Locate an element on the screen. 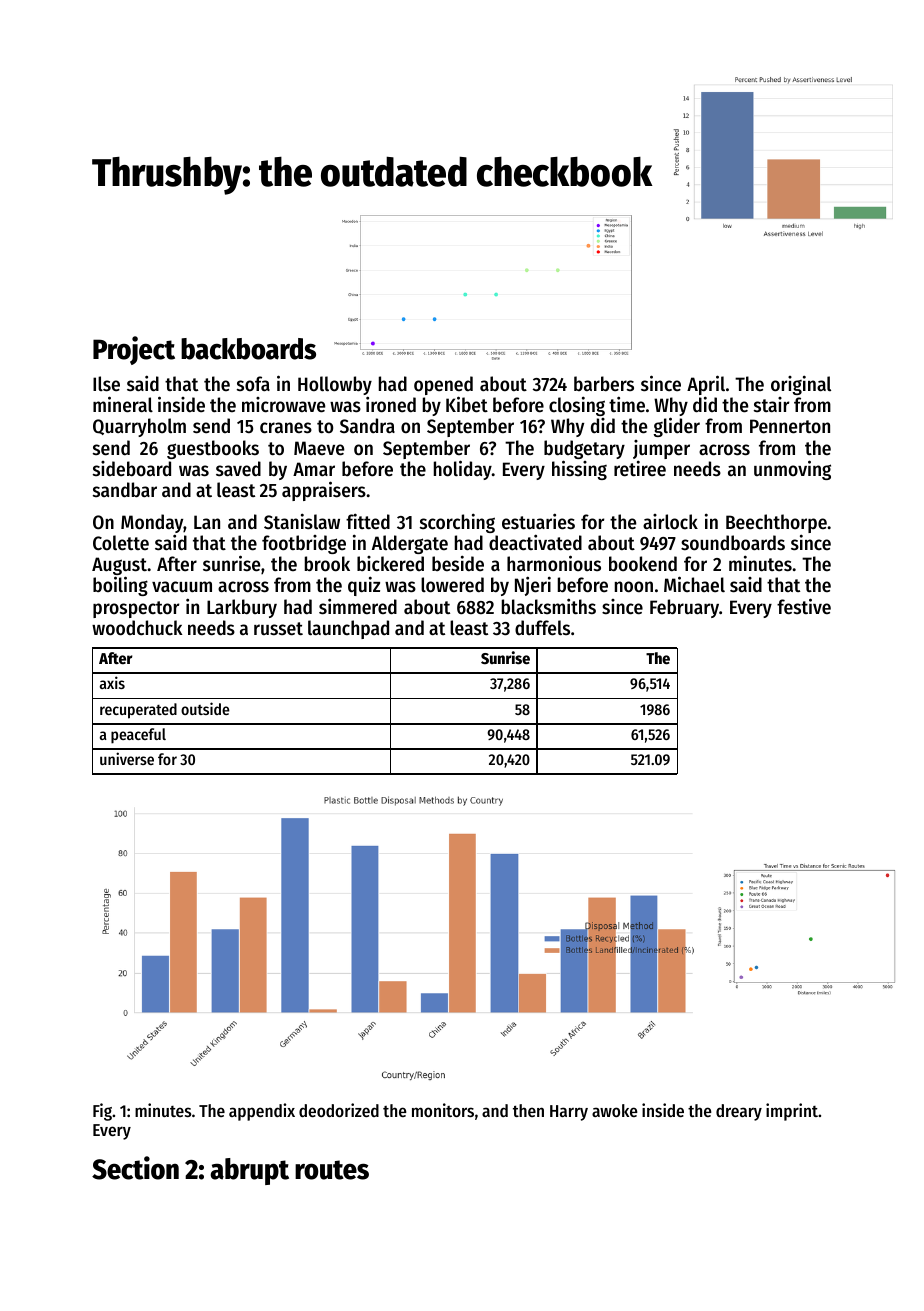 The image size is (924, 1311). barbers is located at coordinates (604, 384).
